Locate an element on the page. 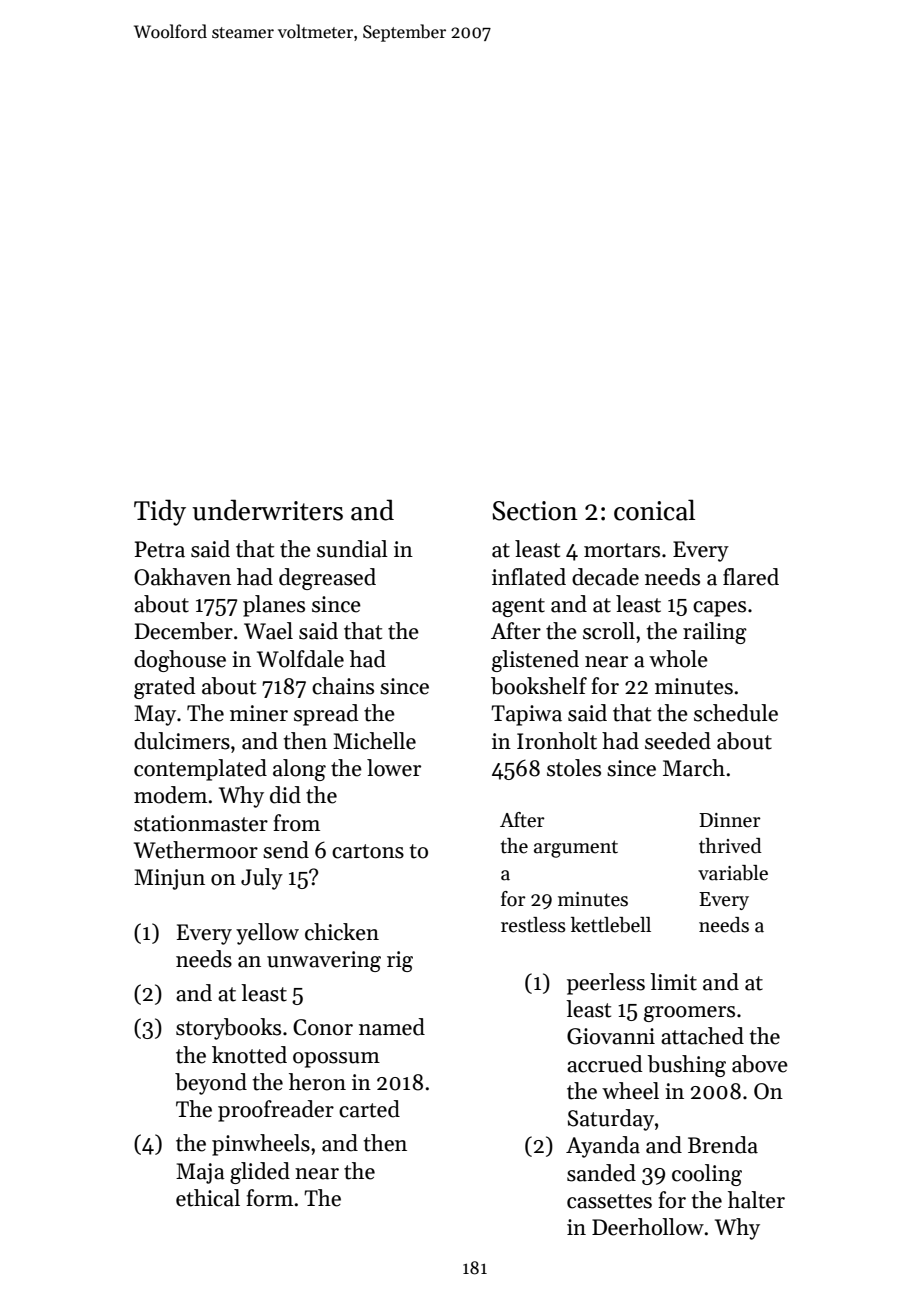 The height and width of the document is (1311, 924). contemplated is located at coordinates (200, 770).
